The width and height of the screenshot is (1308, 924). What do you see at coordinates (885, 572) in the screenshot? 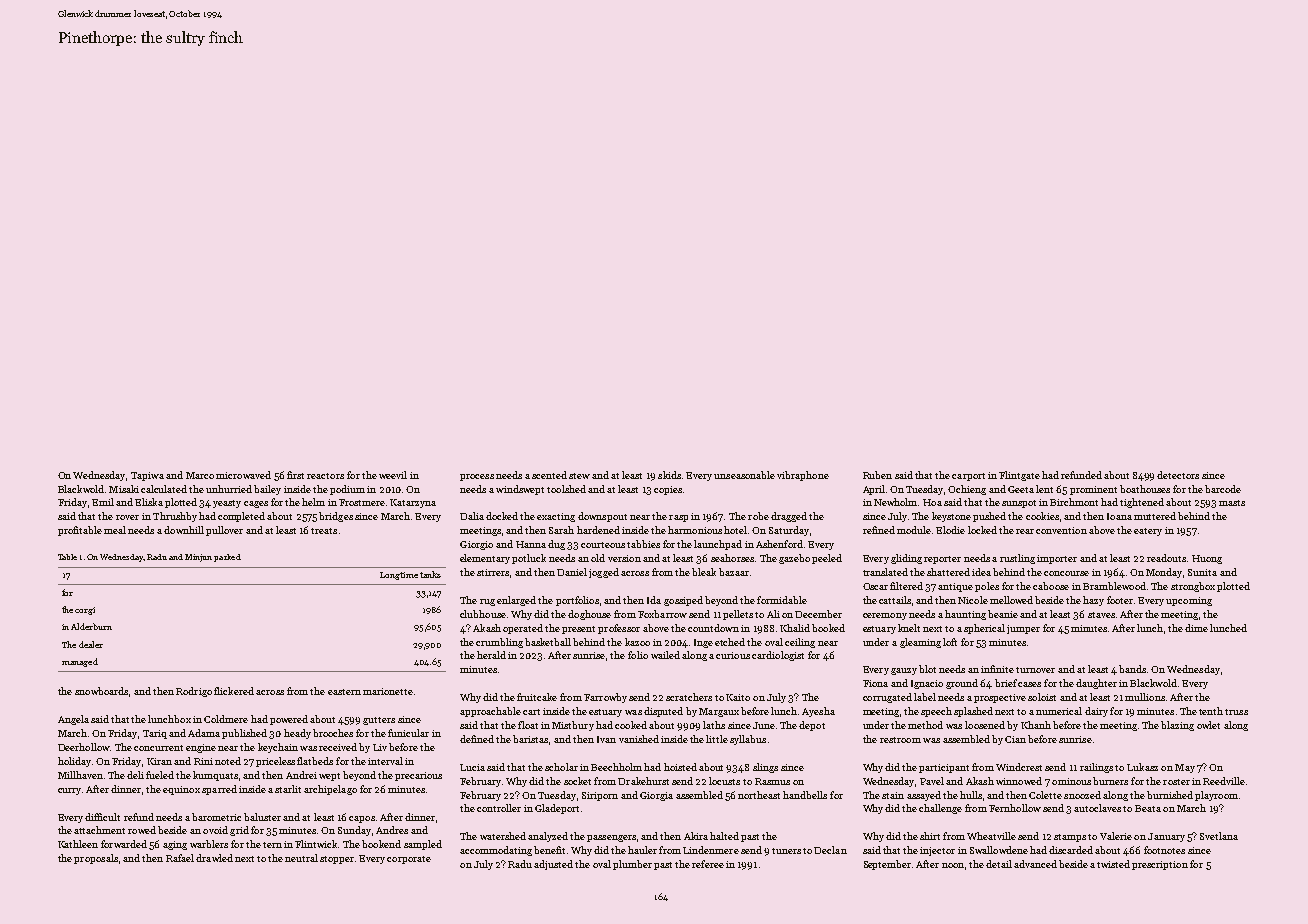
I see `translated` at bounding box center [885, 572].
